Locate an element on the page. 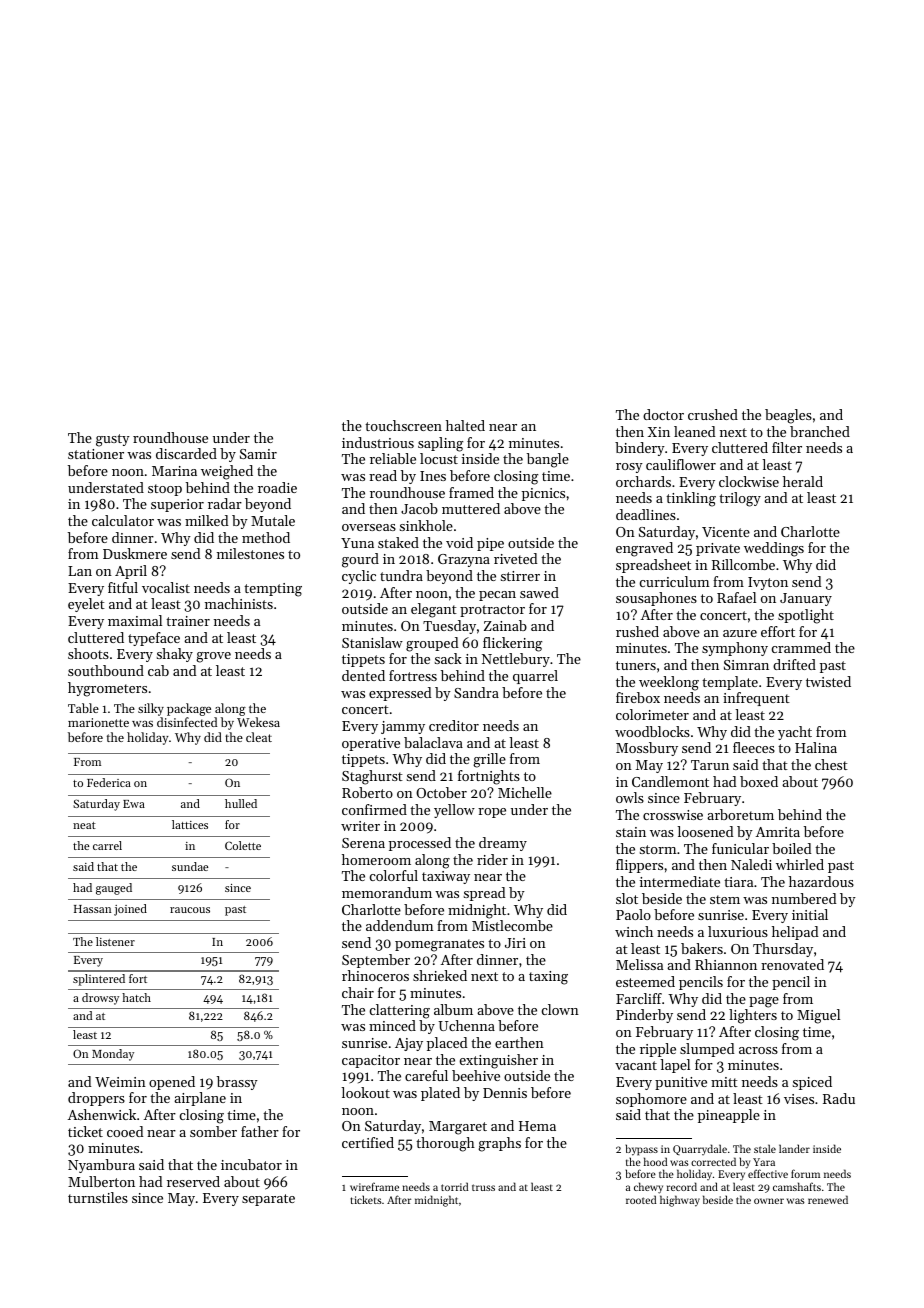  renewed is located at coordinates (828, 1199).
